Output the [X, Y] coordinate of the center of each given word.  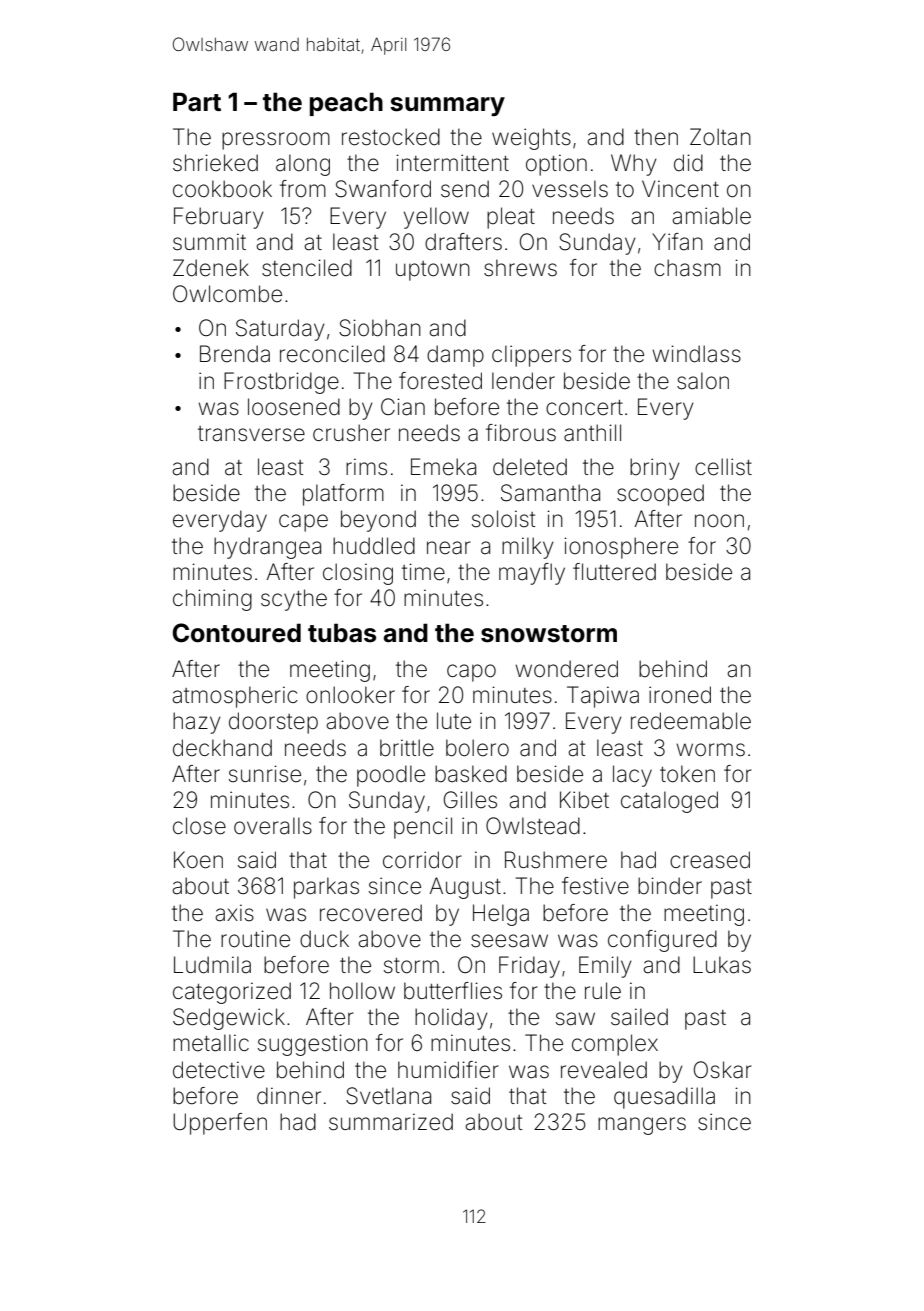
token [687, 774]
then [656, 137]
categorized [232, 993]
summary [447, 106]
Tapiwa [603, 697]
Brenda [235, 354]
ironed [680, 695]
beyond [378, 521]
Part [197, 102]
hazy [197, 723]
